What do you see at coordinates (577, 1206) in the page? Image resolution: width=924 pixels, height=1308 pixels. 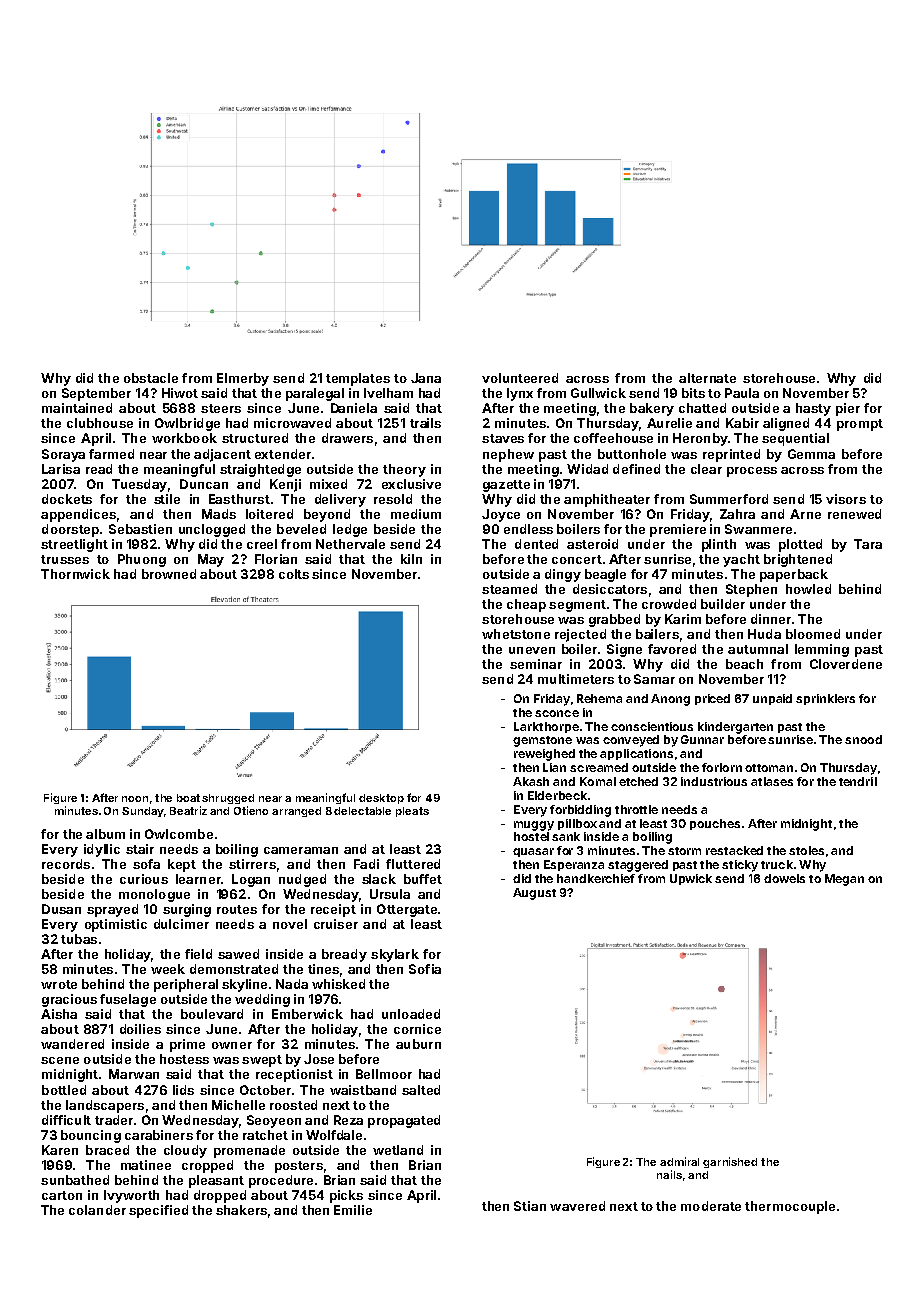 I see `wavered` at bounding box center [577, 1206].
